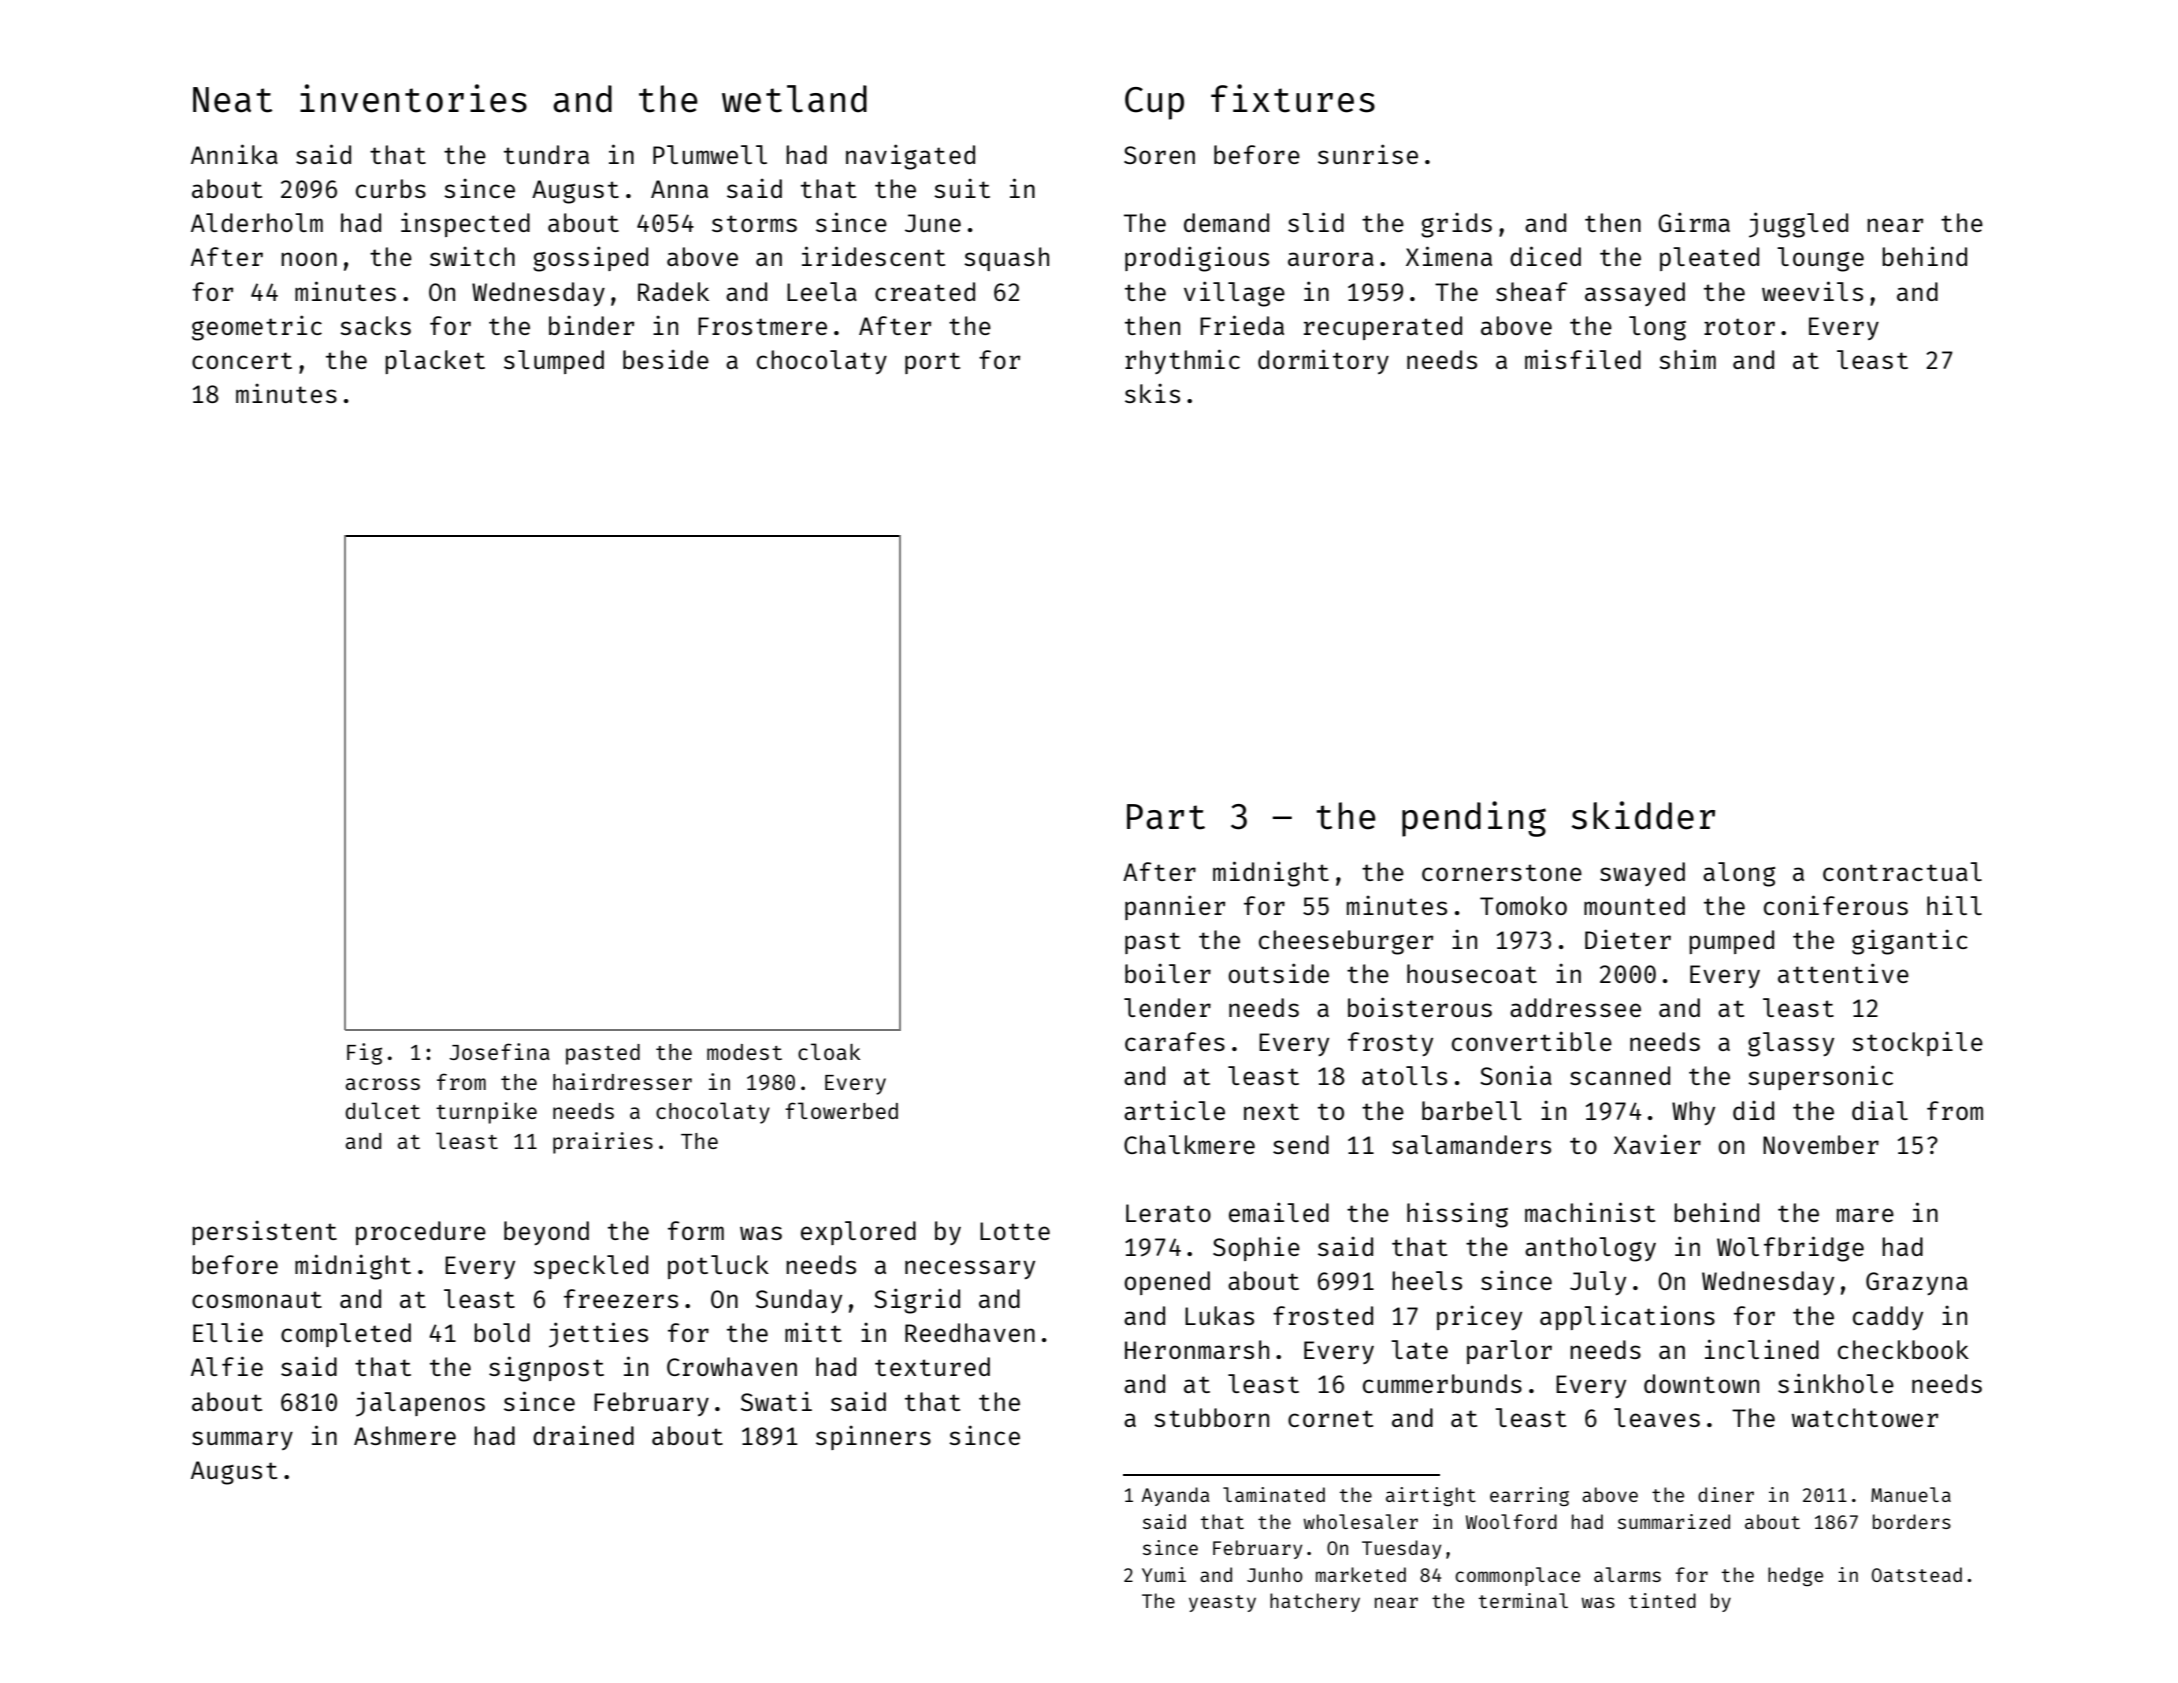 The height and width of the image is (1683, 2178). I want to click on tundra, so click(546, 154).
